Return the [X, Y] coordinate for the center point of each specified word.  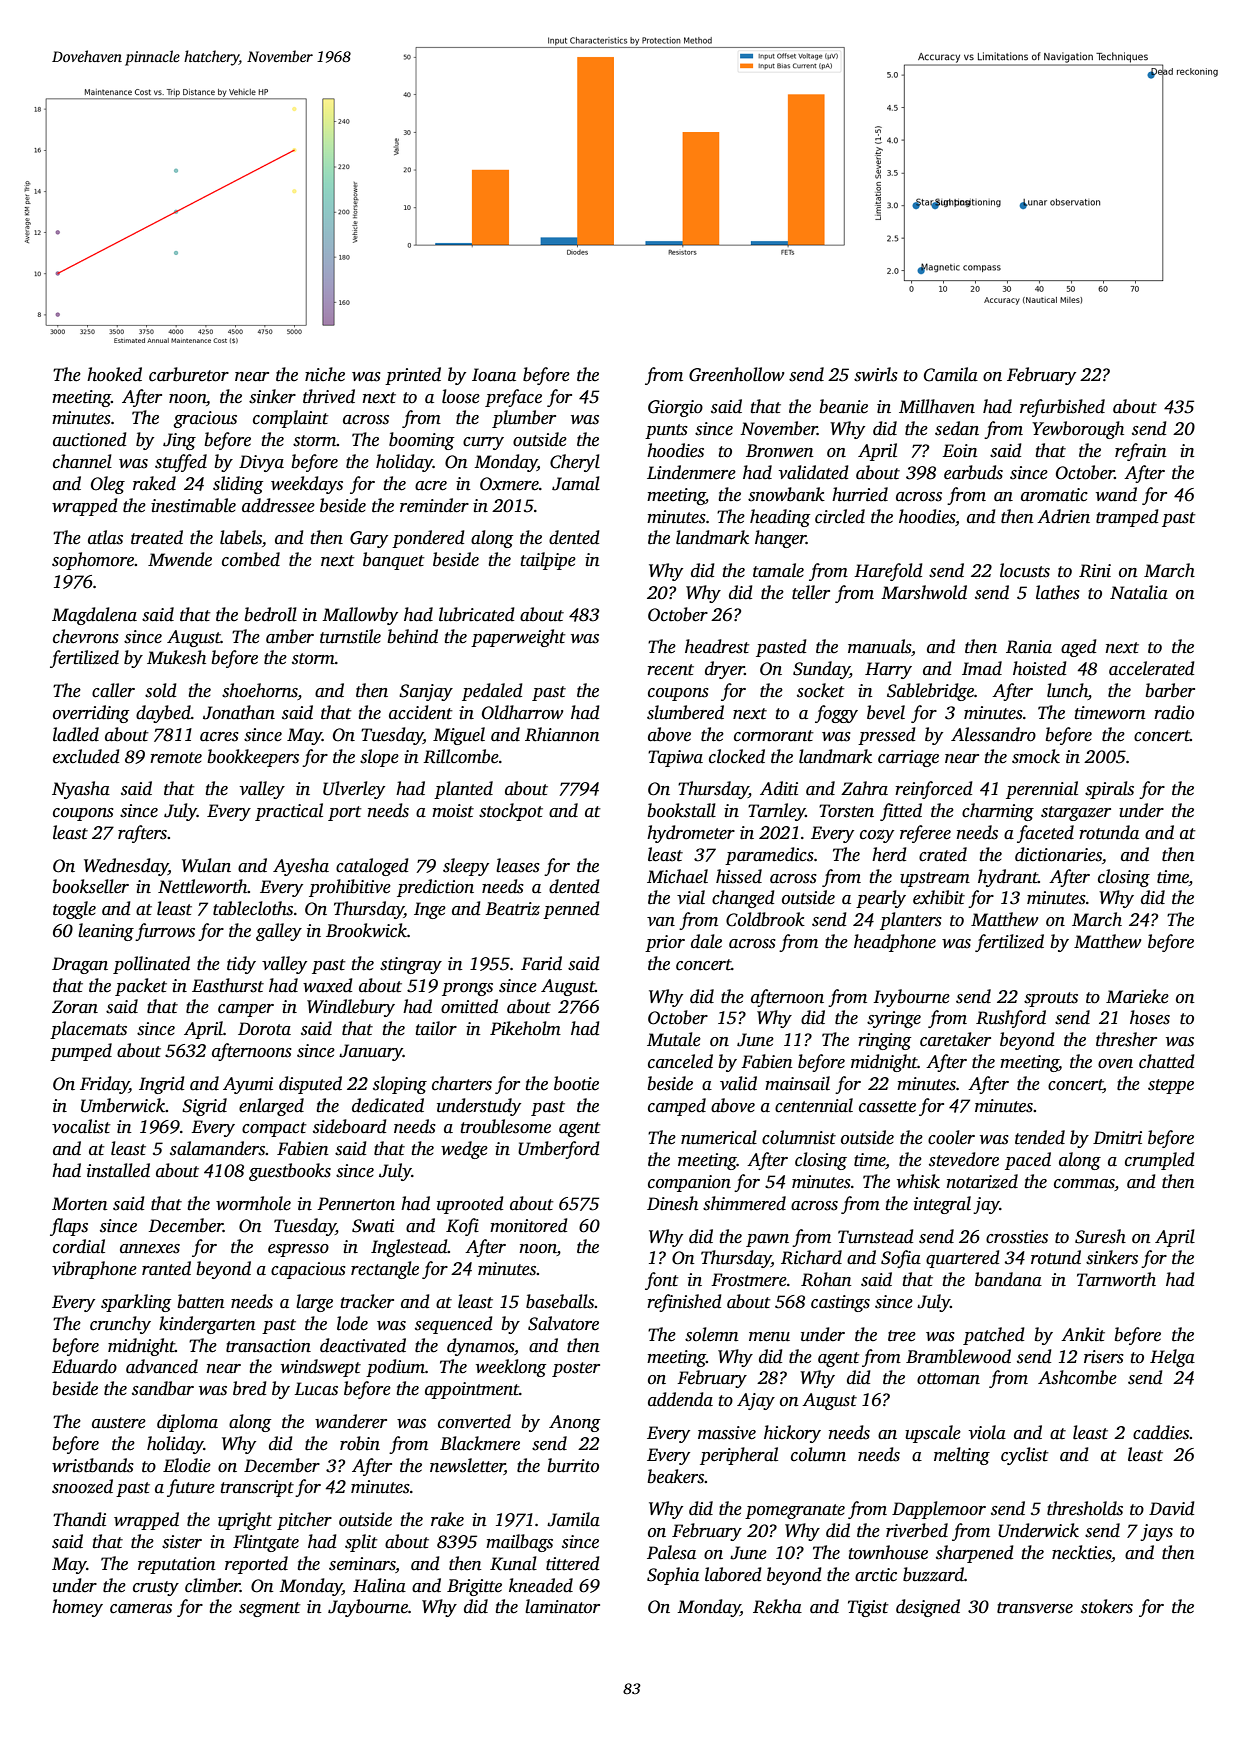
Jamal [576, 483]
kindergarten [207, 1325]
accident [421, 712]
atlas [105, 537]
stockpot [511, 812]
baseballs [560, 1301]
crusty [156, 1588]
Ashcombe [1077, 1377]
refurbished [1062, 408]
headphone [895, 943]
